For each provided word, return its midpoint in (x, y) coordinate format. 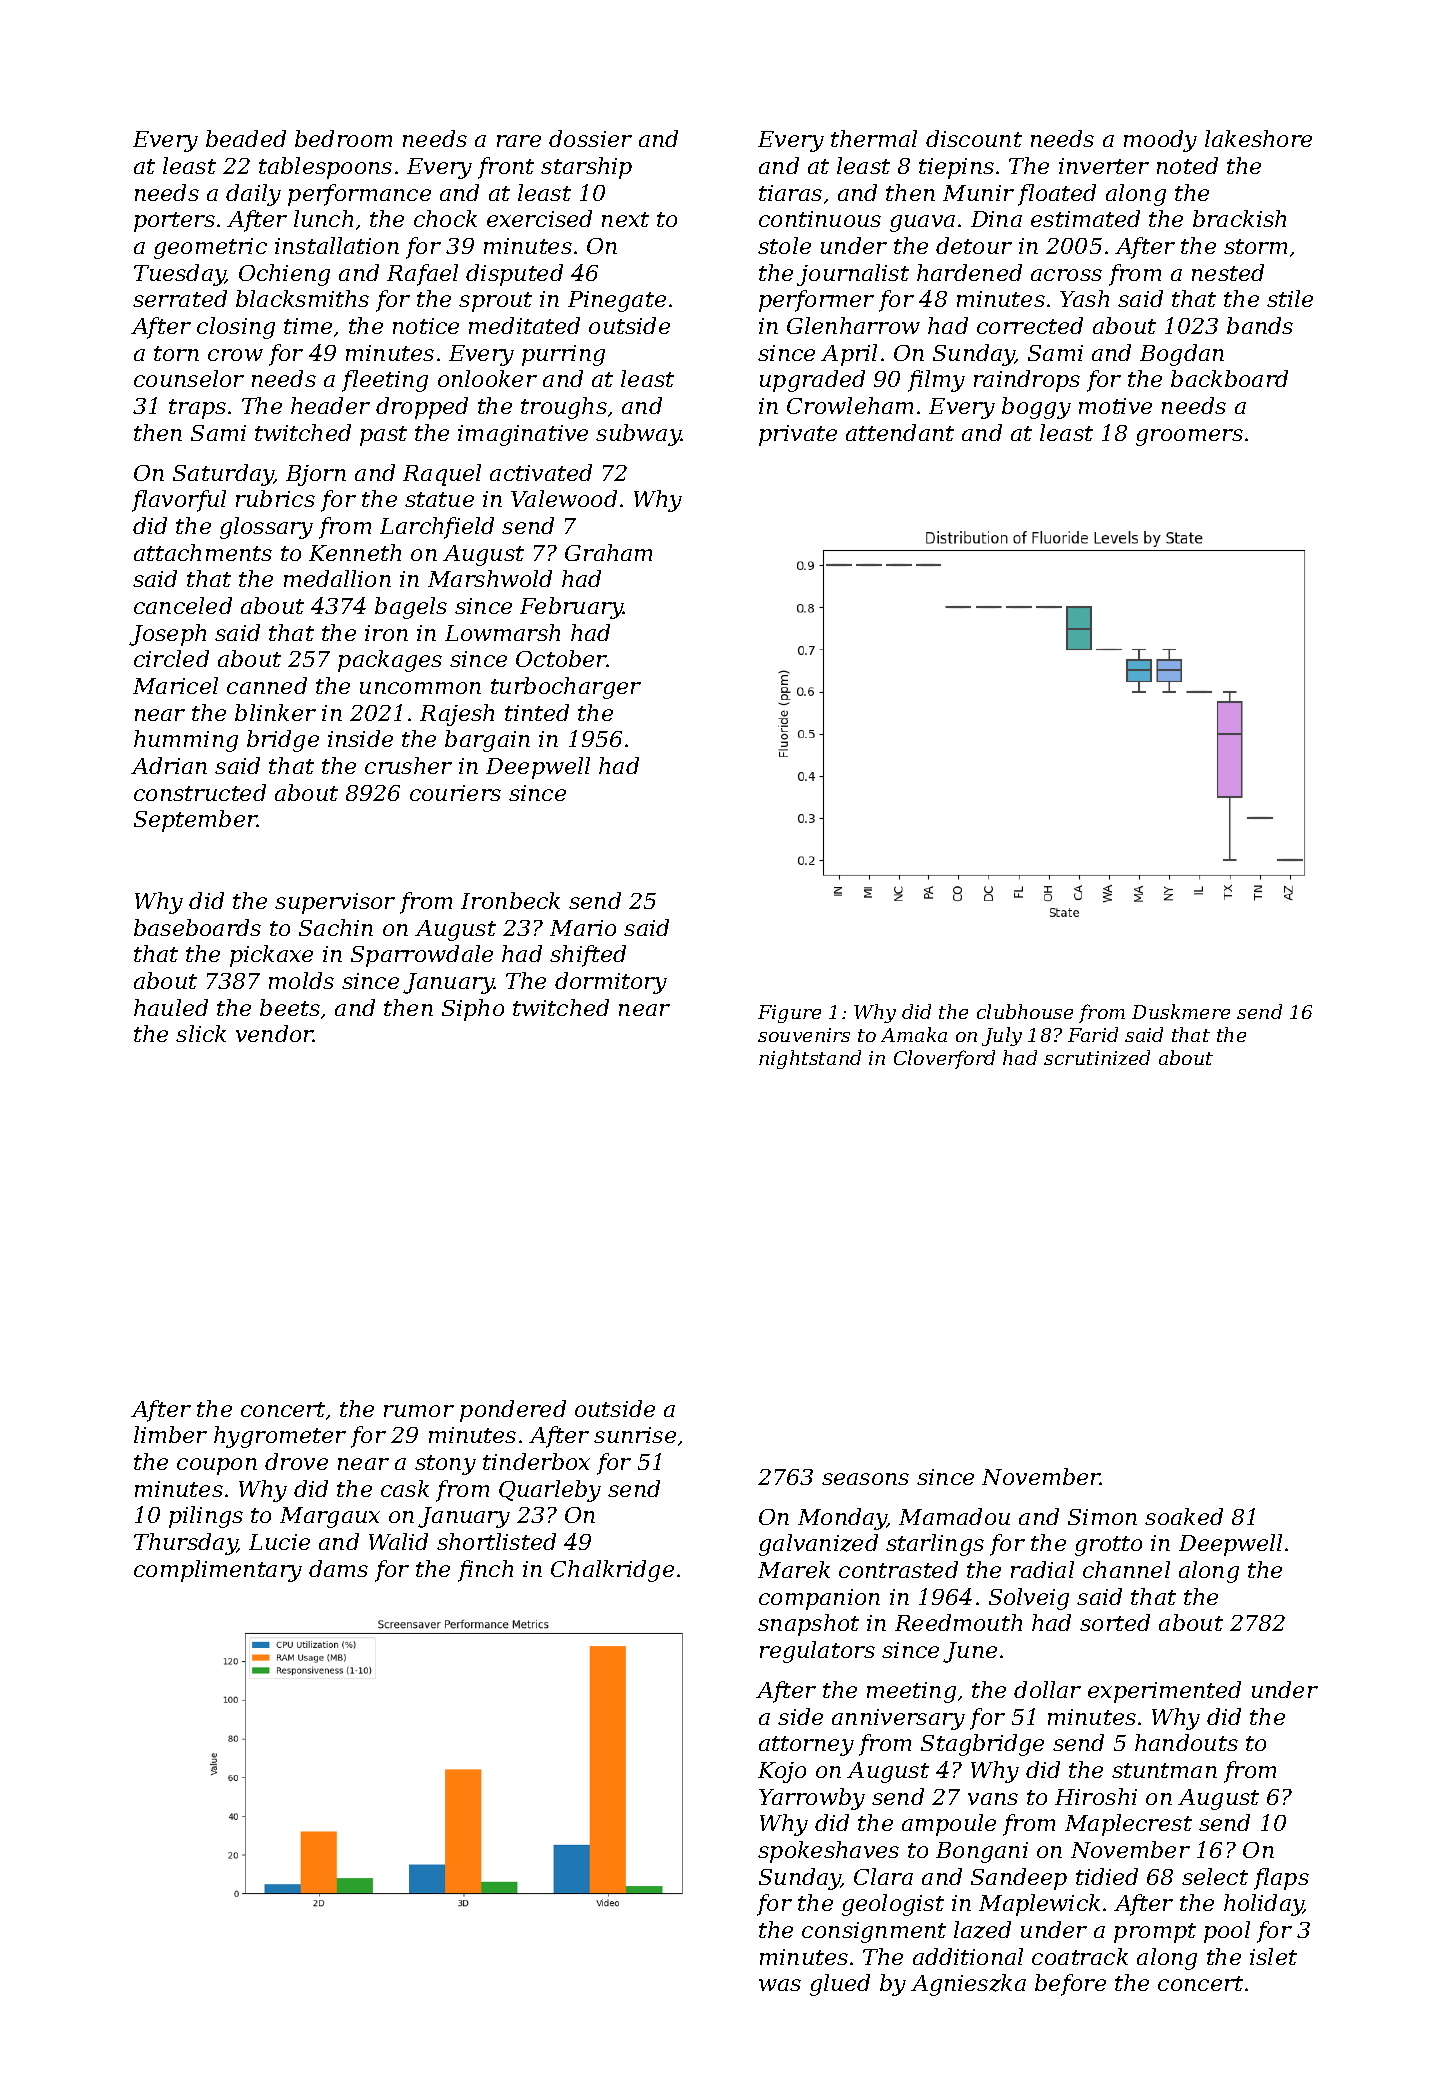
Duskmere (1181, 1011)
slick (201, 1033)
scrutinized (1097, 1057)
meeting (911, 1692)
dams (338, 1568)
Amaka (914, 1034)
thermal (874, 138)
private (798, 435)
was (780, 1985)
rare (519, 141)
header (330, 405)
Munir (978, 193)
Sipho (473, 1010)
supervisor (335, 903)
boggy (1036, 408)
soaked (1184, 1516)
